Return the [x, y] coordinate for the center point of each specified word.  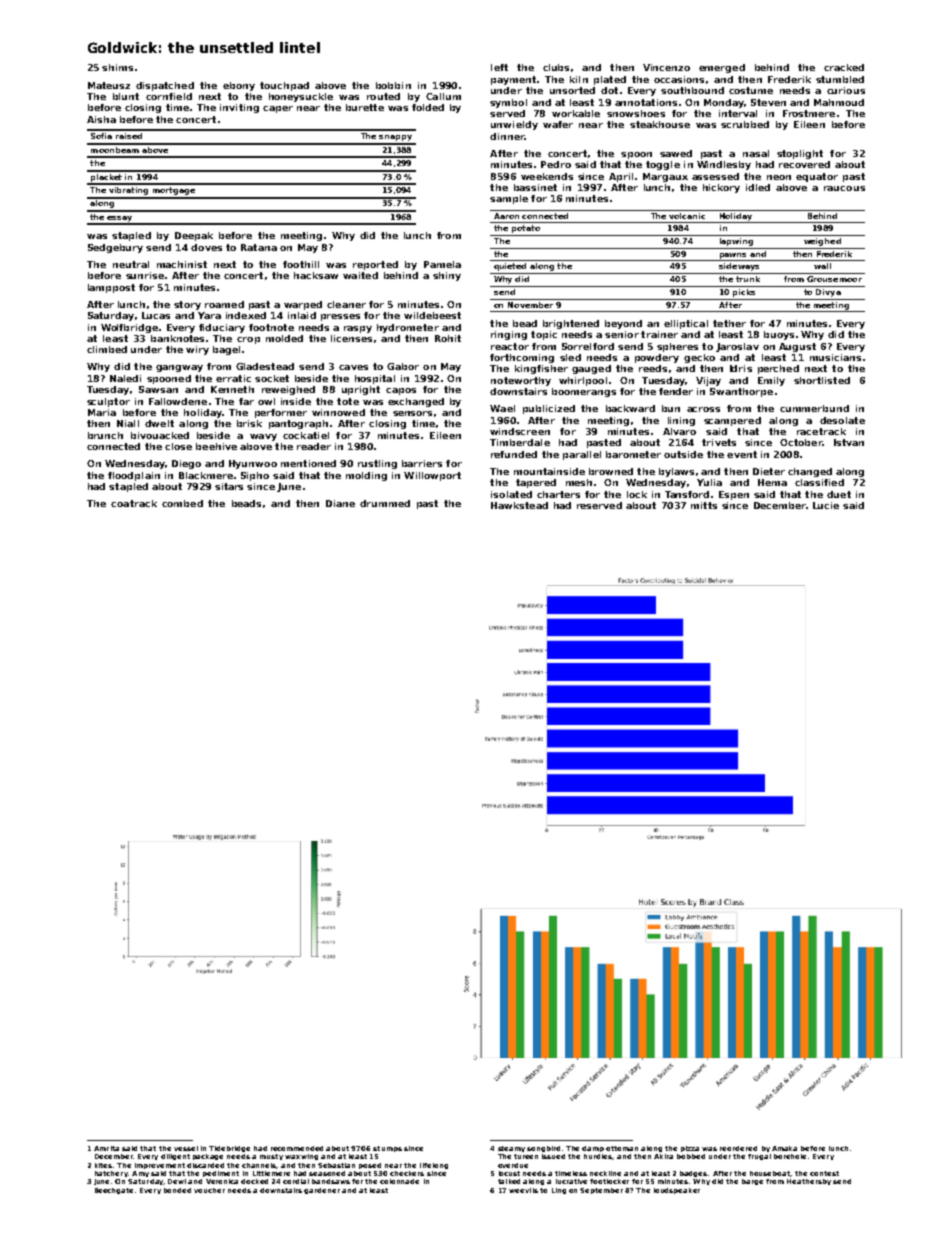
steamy [511, 1149]
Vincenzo [666, 67]
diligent [175, 1157]
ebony [239, 86]
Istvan [849, 442]
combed [182, 503]
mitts [704, 505]
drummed [385, 503]
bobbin [393, 85]
